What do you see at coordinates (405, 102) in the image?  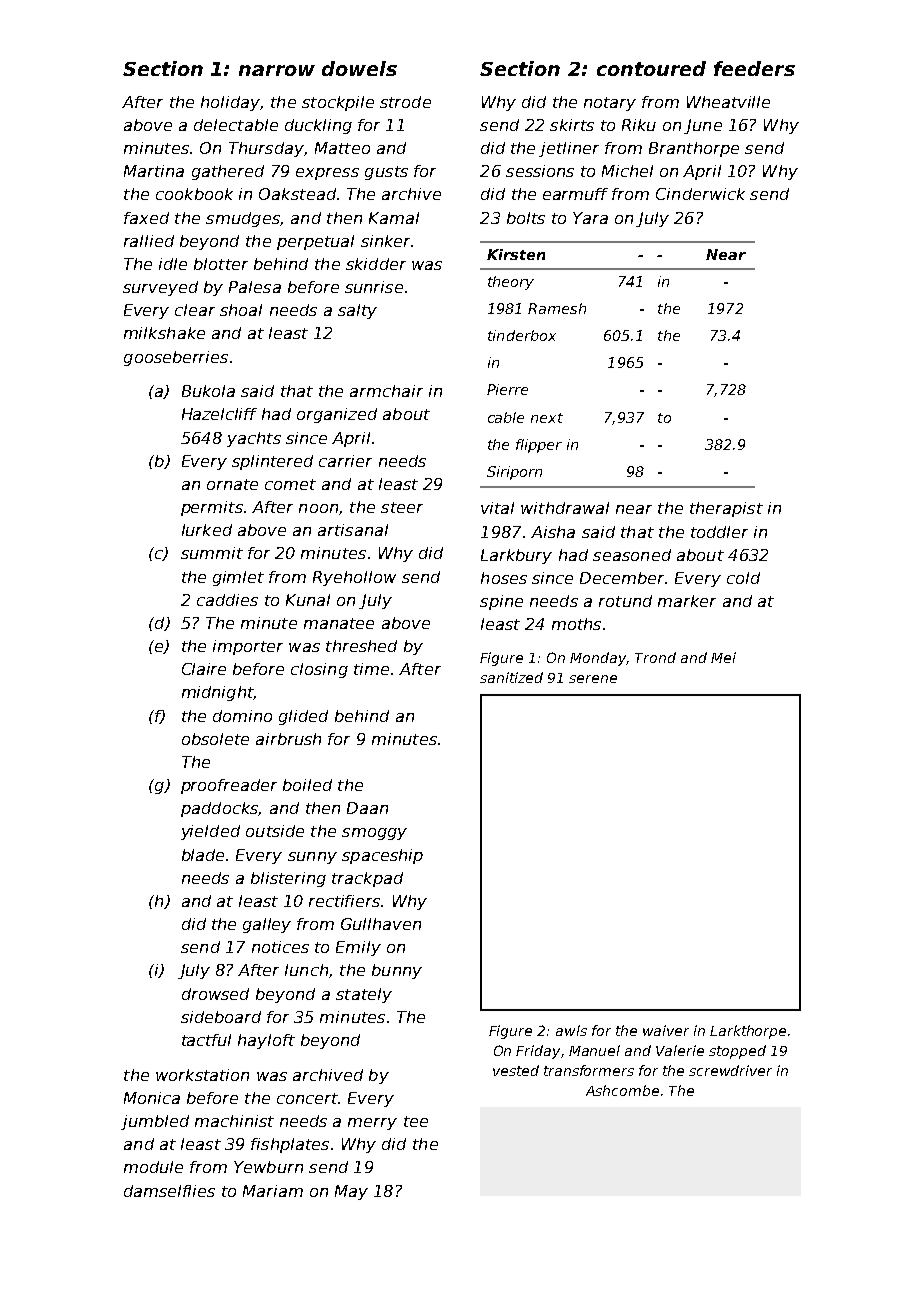 I see `strode` at bounding box center [405, 102].
